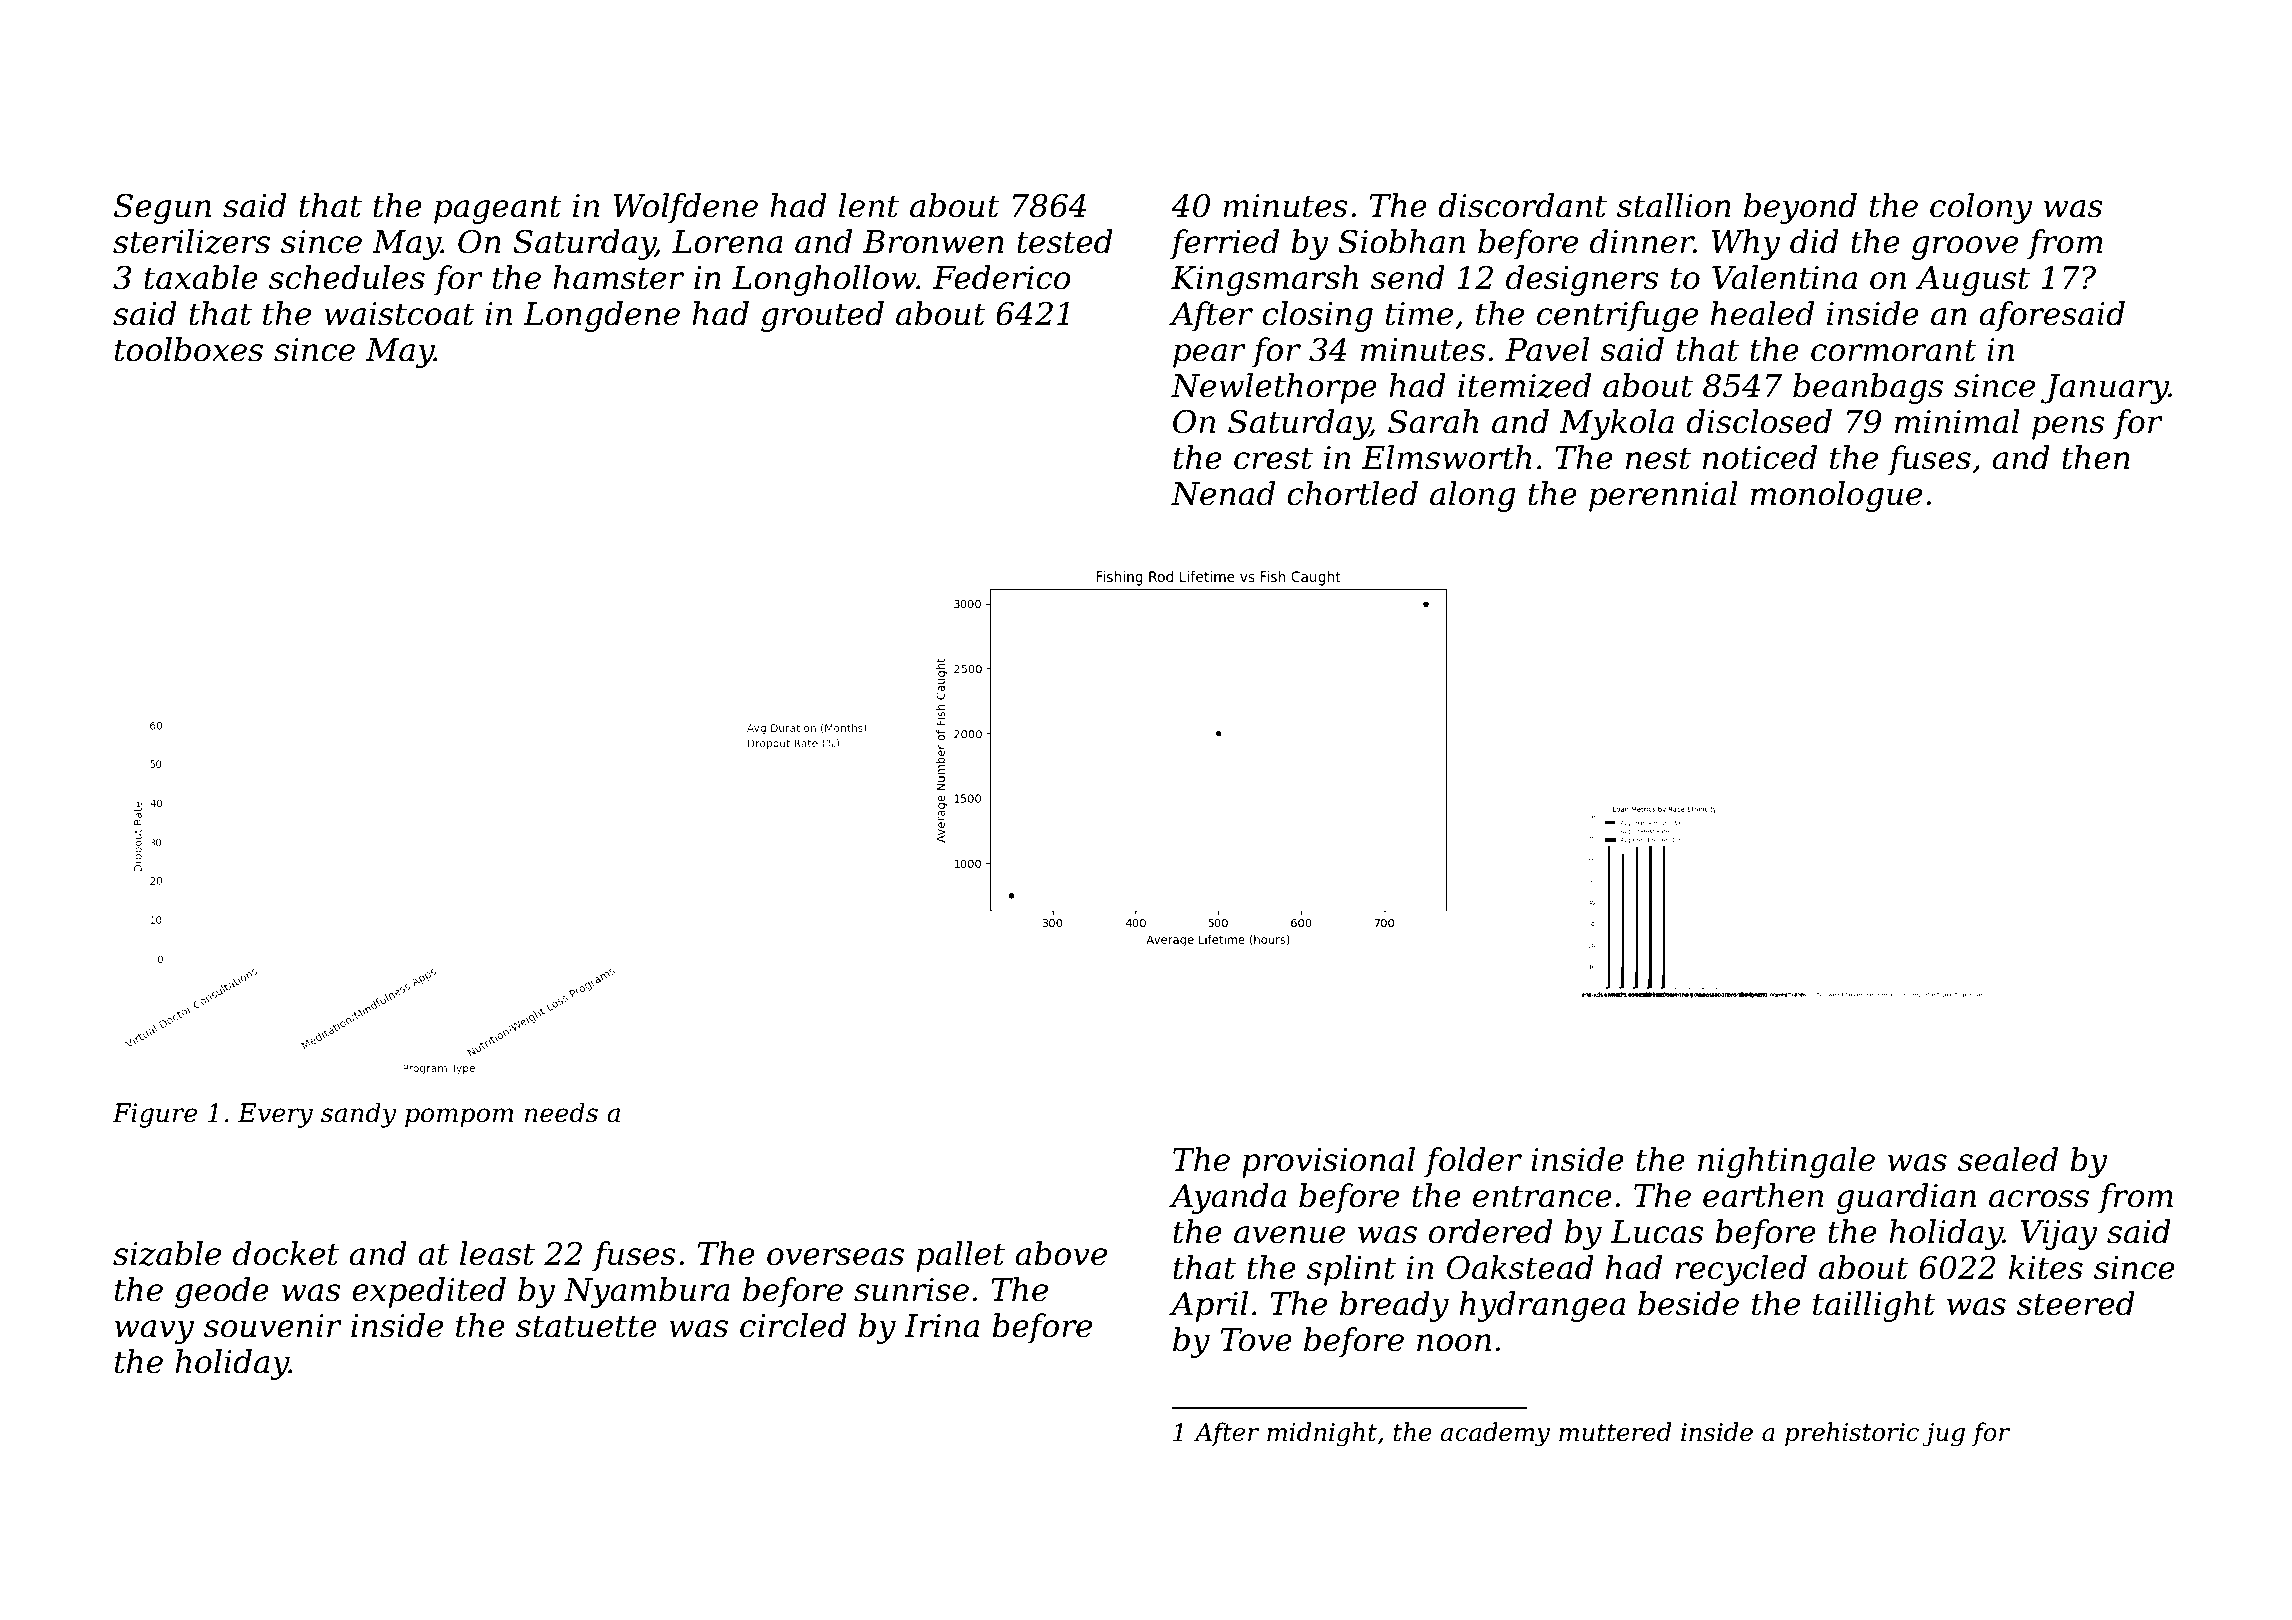 The height and width of the page is (1620, 2292). Describe the element at coordinates (1836, 496) in the page. I see `monologue` at that location.
